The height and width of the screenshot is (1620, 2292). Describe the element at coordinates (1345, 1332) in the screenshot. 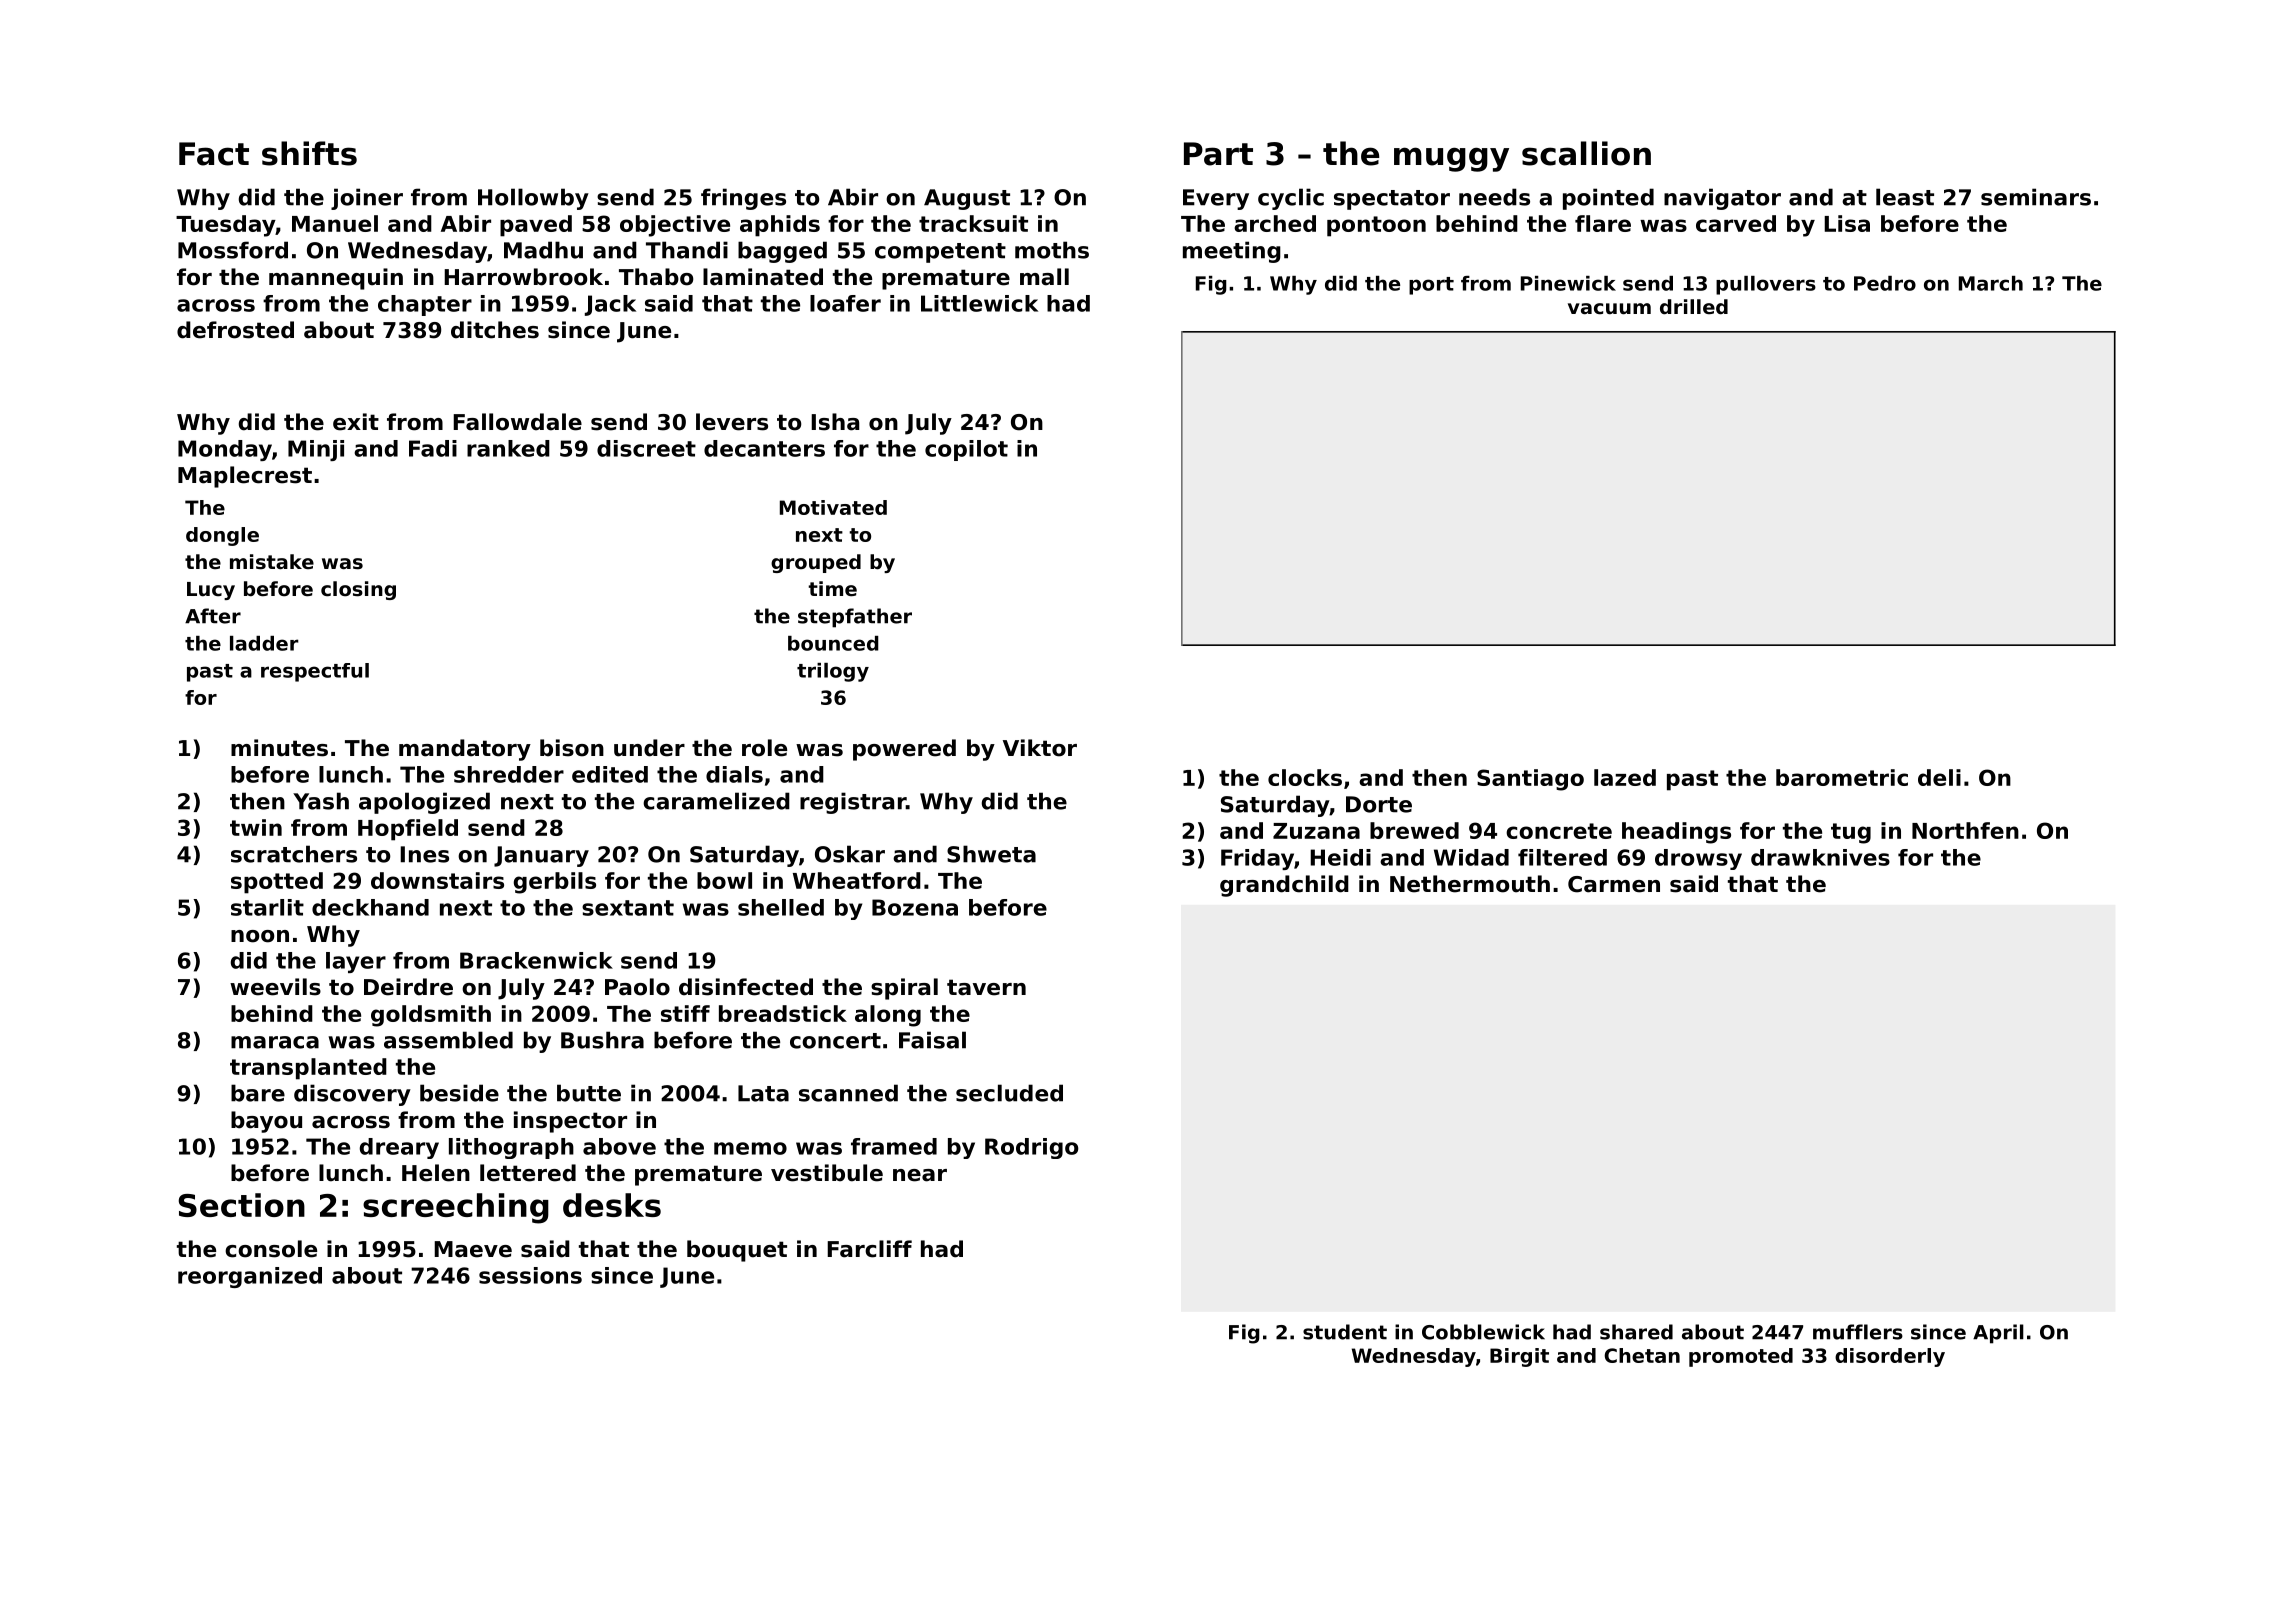

I see `student` at that location.
